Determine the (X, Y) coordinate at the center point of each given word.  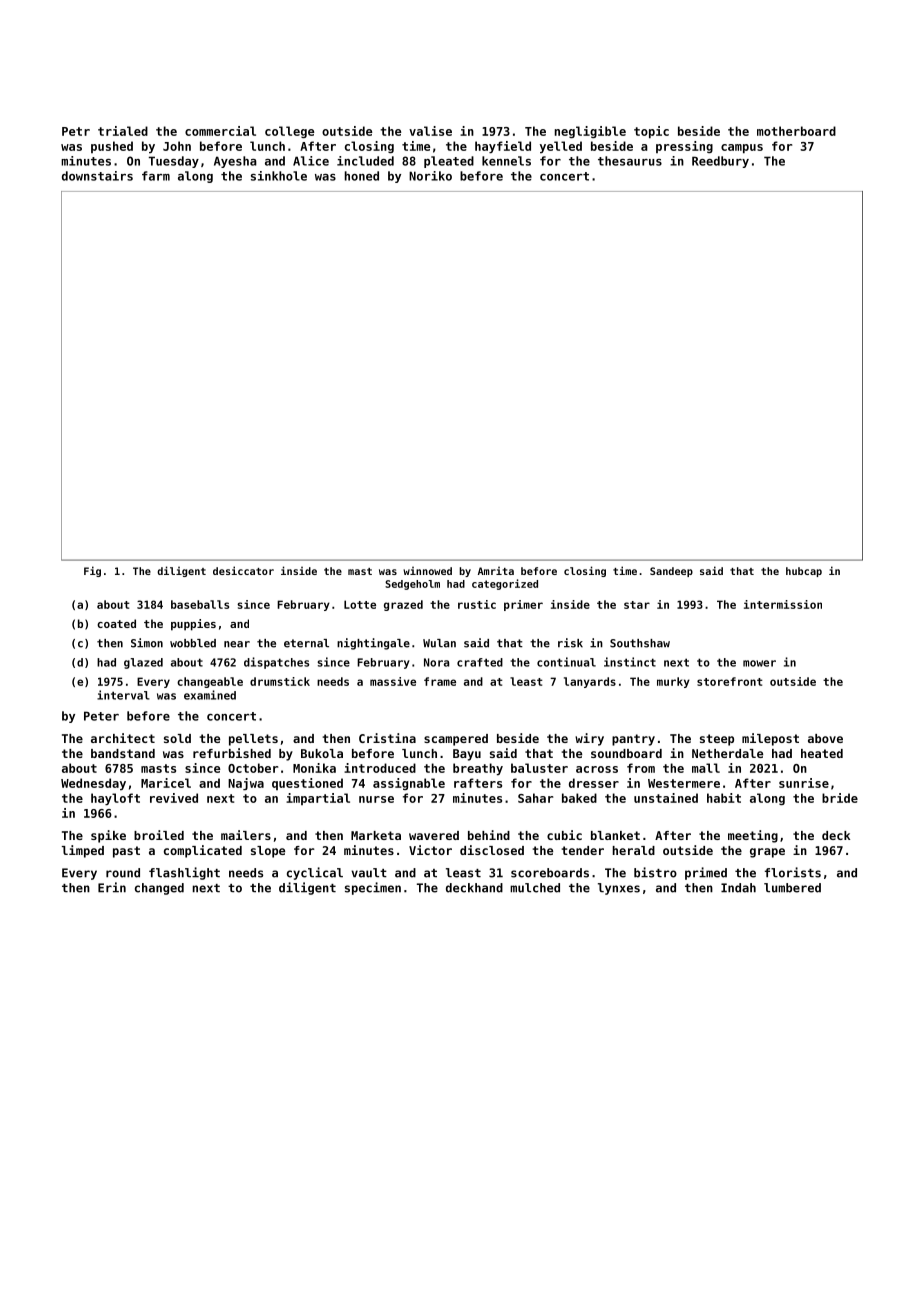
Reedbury (720, 162)
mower (759, 663)
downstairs (97, 176)
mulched (535, 888)
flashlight (184, 873)
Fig (92, 571)
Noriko (430, 176)
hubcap (804, 572)
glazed (143, 663)
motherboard (796, 131)
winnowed (427, 571)
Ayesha (235, 162)
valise (430, 131)
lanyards (590, 682)
